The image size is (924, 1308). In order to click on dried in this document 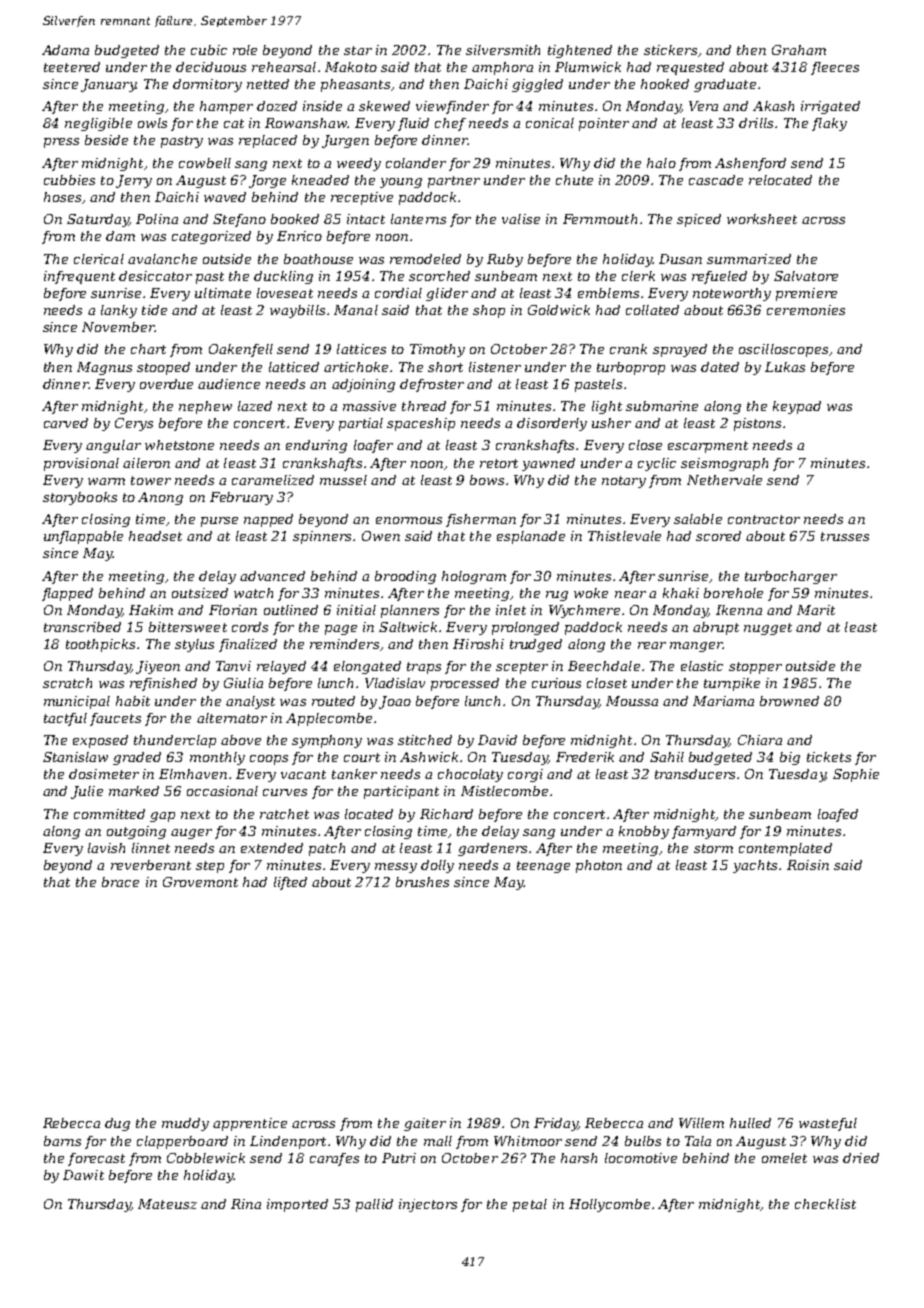, I will do `click(861, 1158)`.
